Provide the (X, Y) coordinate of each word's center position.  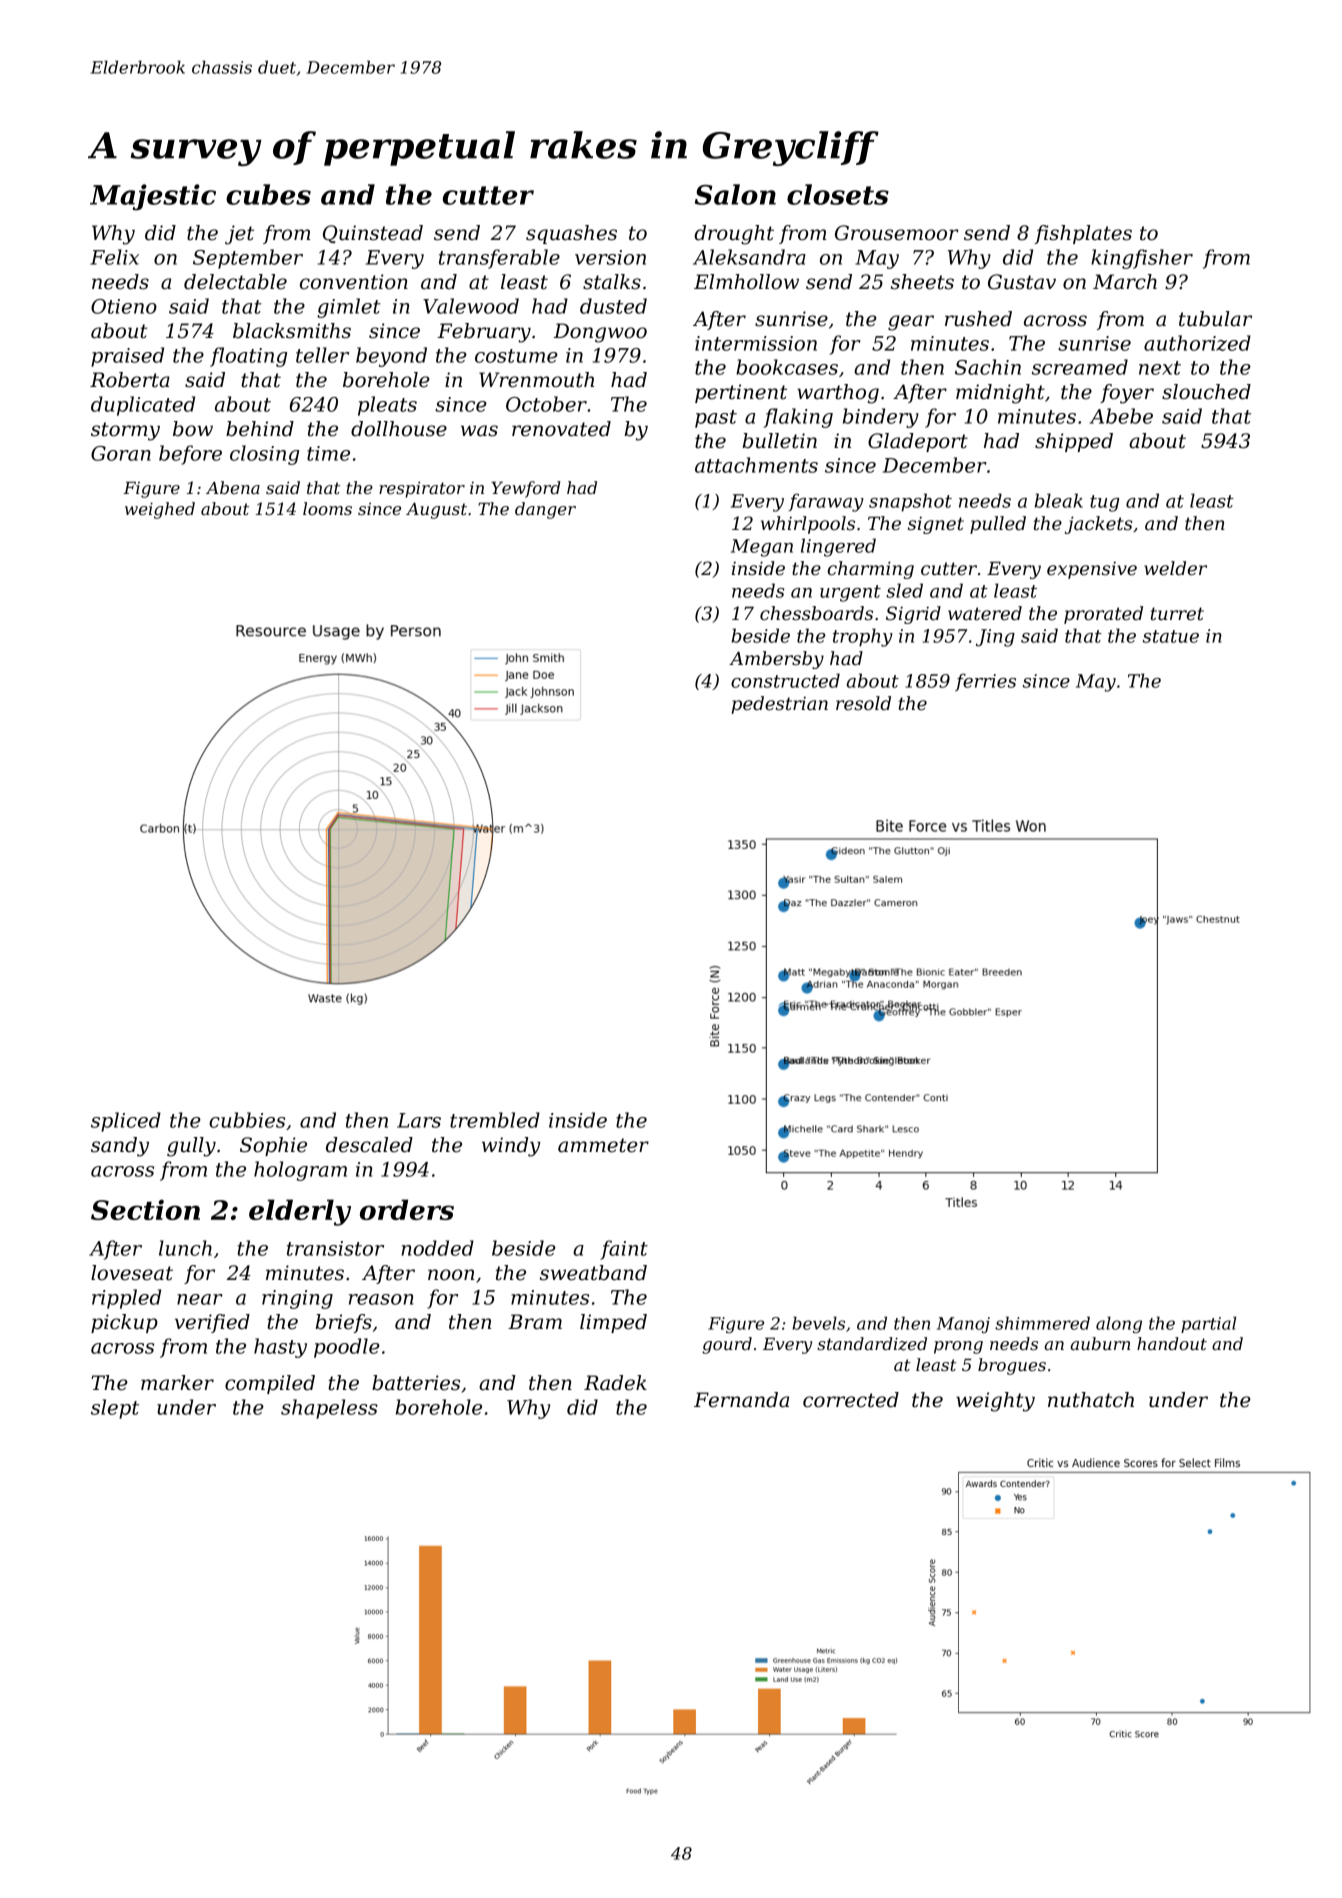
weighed (160, 510)
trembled (495, 1120)
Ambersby (776, 660)
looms (327, 508)
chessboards (816, 613)
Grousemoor (897, 233)
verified (212, 1323)
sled (904, 590)
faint (624, 1250)
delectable (235, 282)
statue (1171, 636)
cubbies (247, 1120)
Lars (419, 1120)
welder (1175, 568)
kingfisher (1142, 259)
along (1119, 1324)
